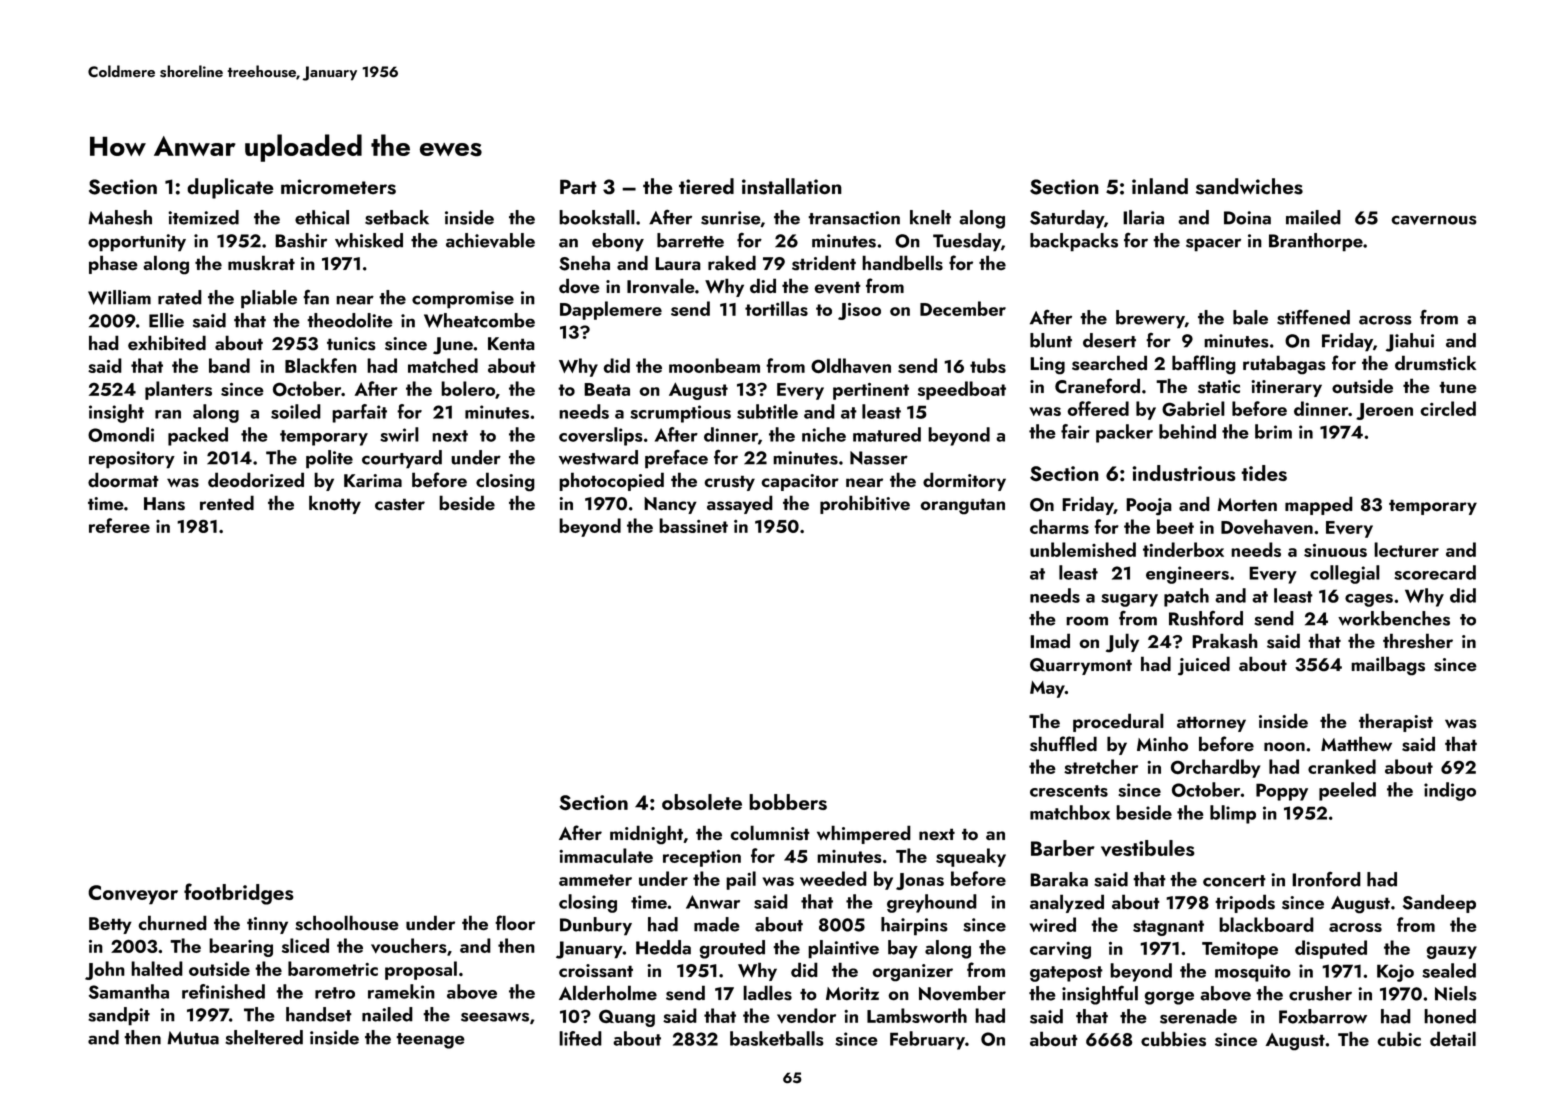  Describe the element at coordinates (490, 240) in the screenshot. I see `achievable` at that location.
